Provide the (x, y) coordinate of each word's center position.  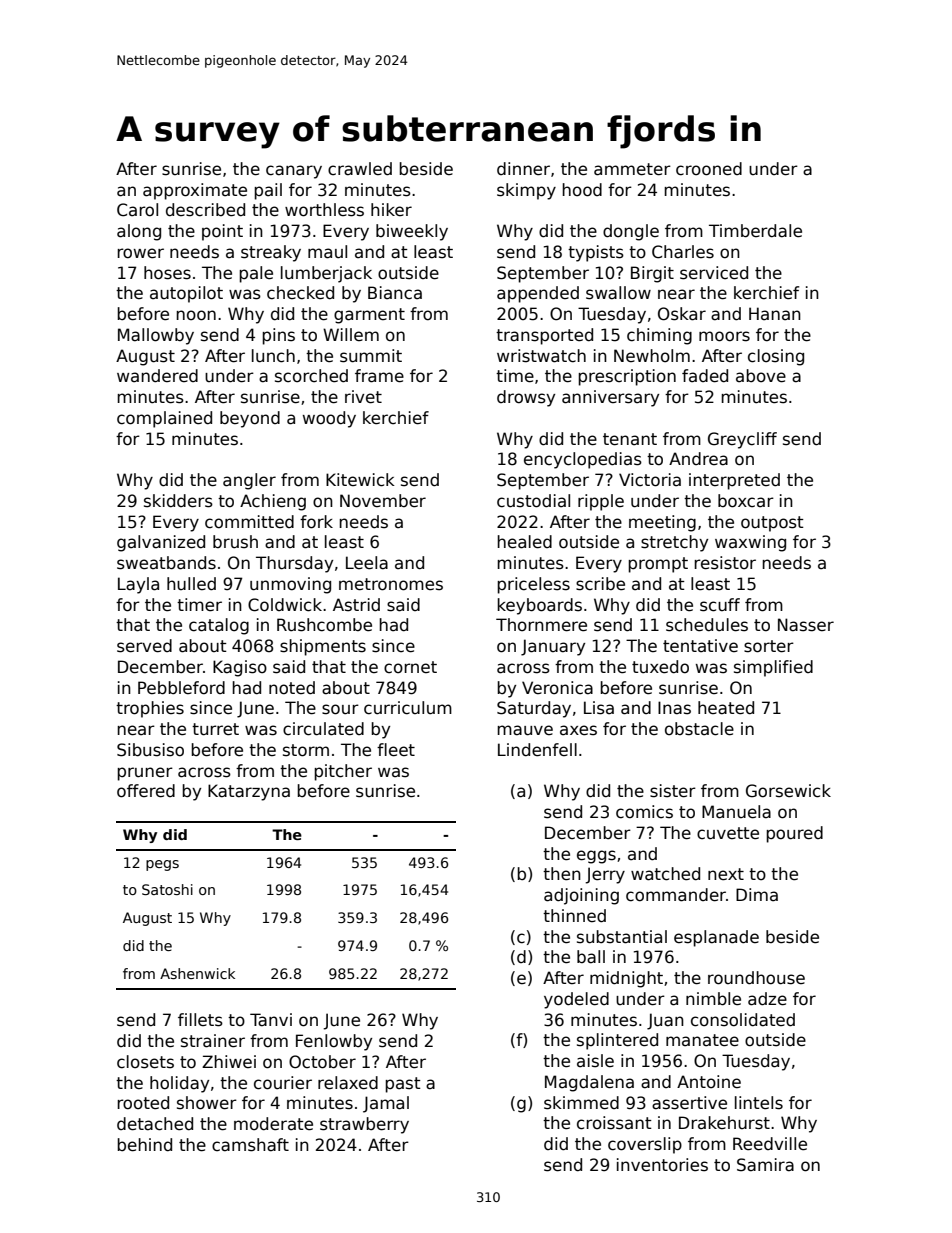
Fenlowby (334, 1042)
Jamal (386, 1104)
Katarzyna (249, 792)
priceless (533, 585)
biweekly (412, 232)
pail (268, 191)
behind (144, 1145)
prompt (658, 565)
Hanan (775, 314)
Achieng (273, 502)
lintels (759, 1103)
